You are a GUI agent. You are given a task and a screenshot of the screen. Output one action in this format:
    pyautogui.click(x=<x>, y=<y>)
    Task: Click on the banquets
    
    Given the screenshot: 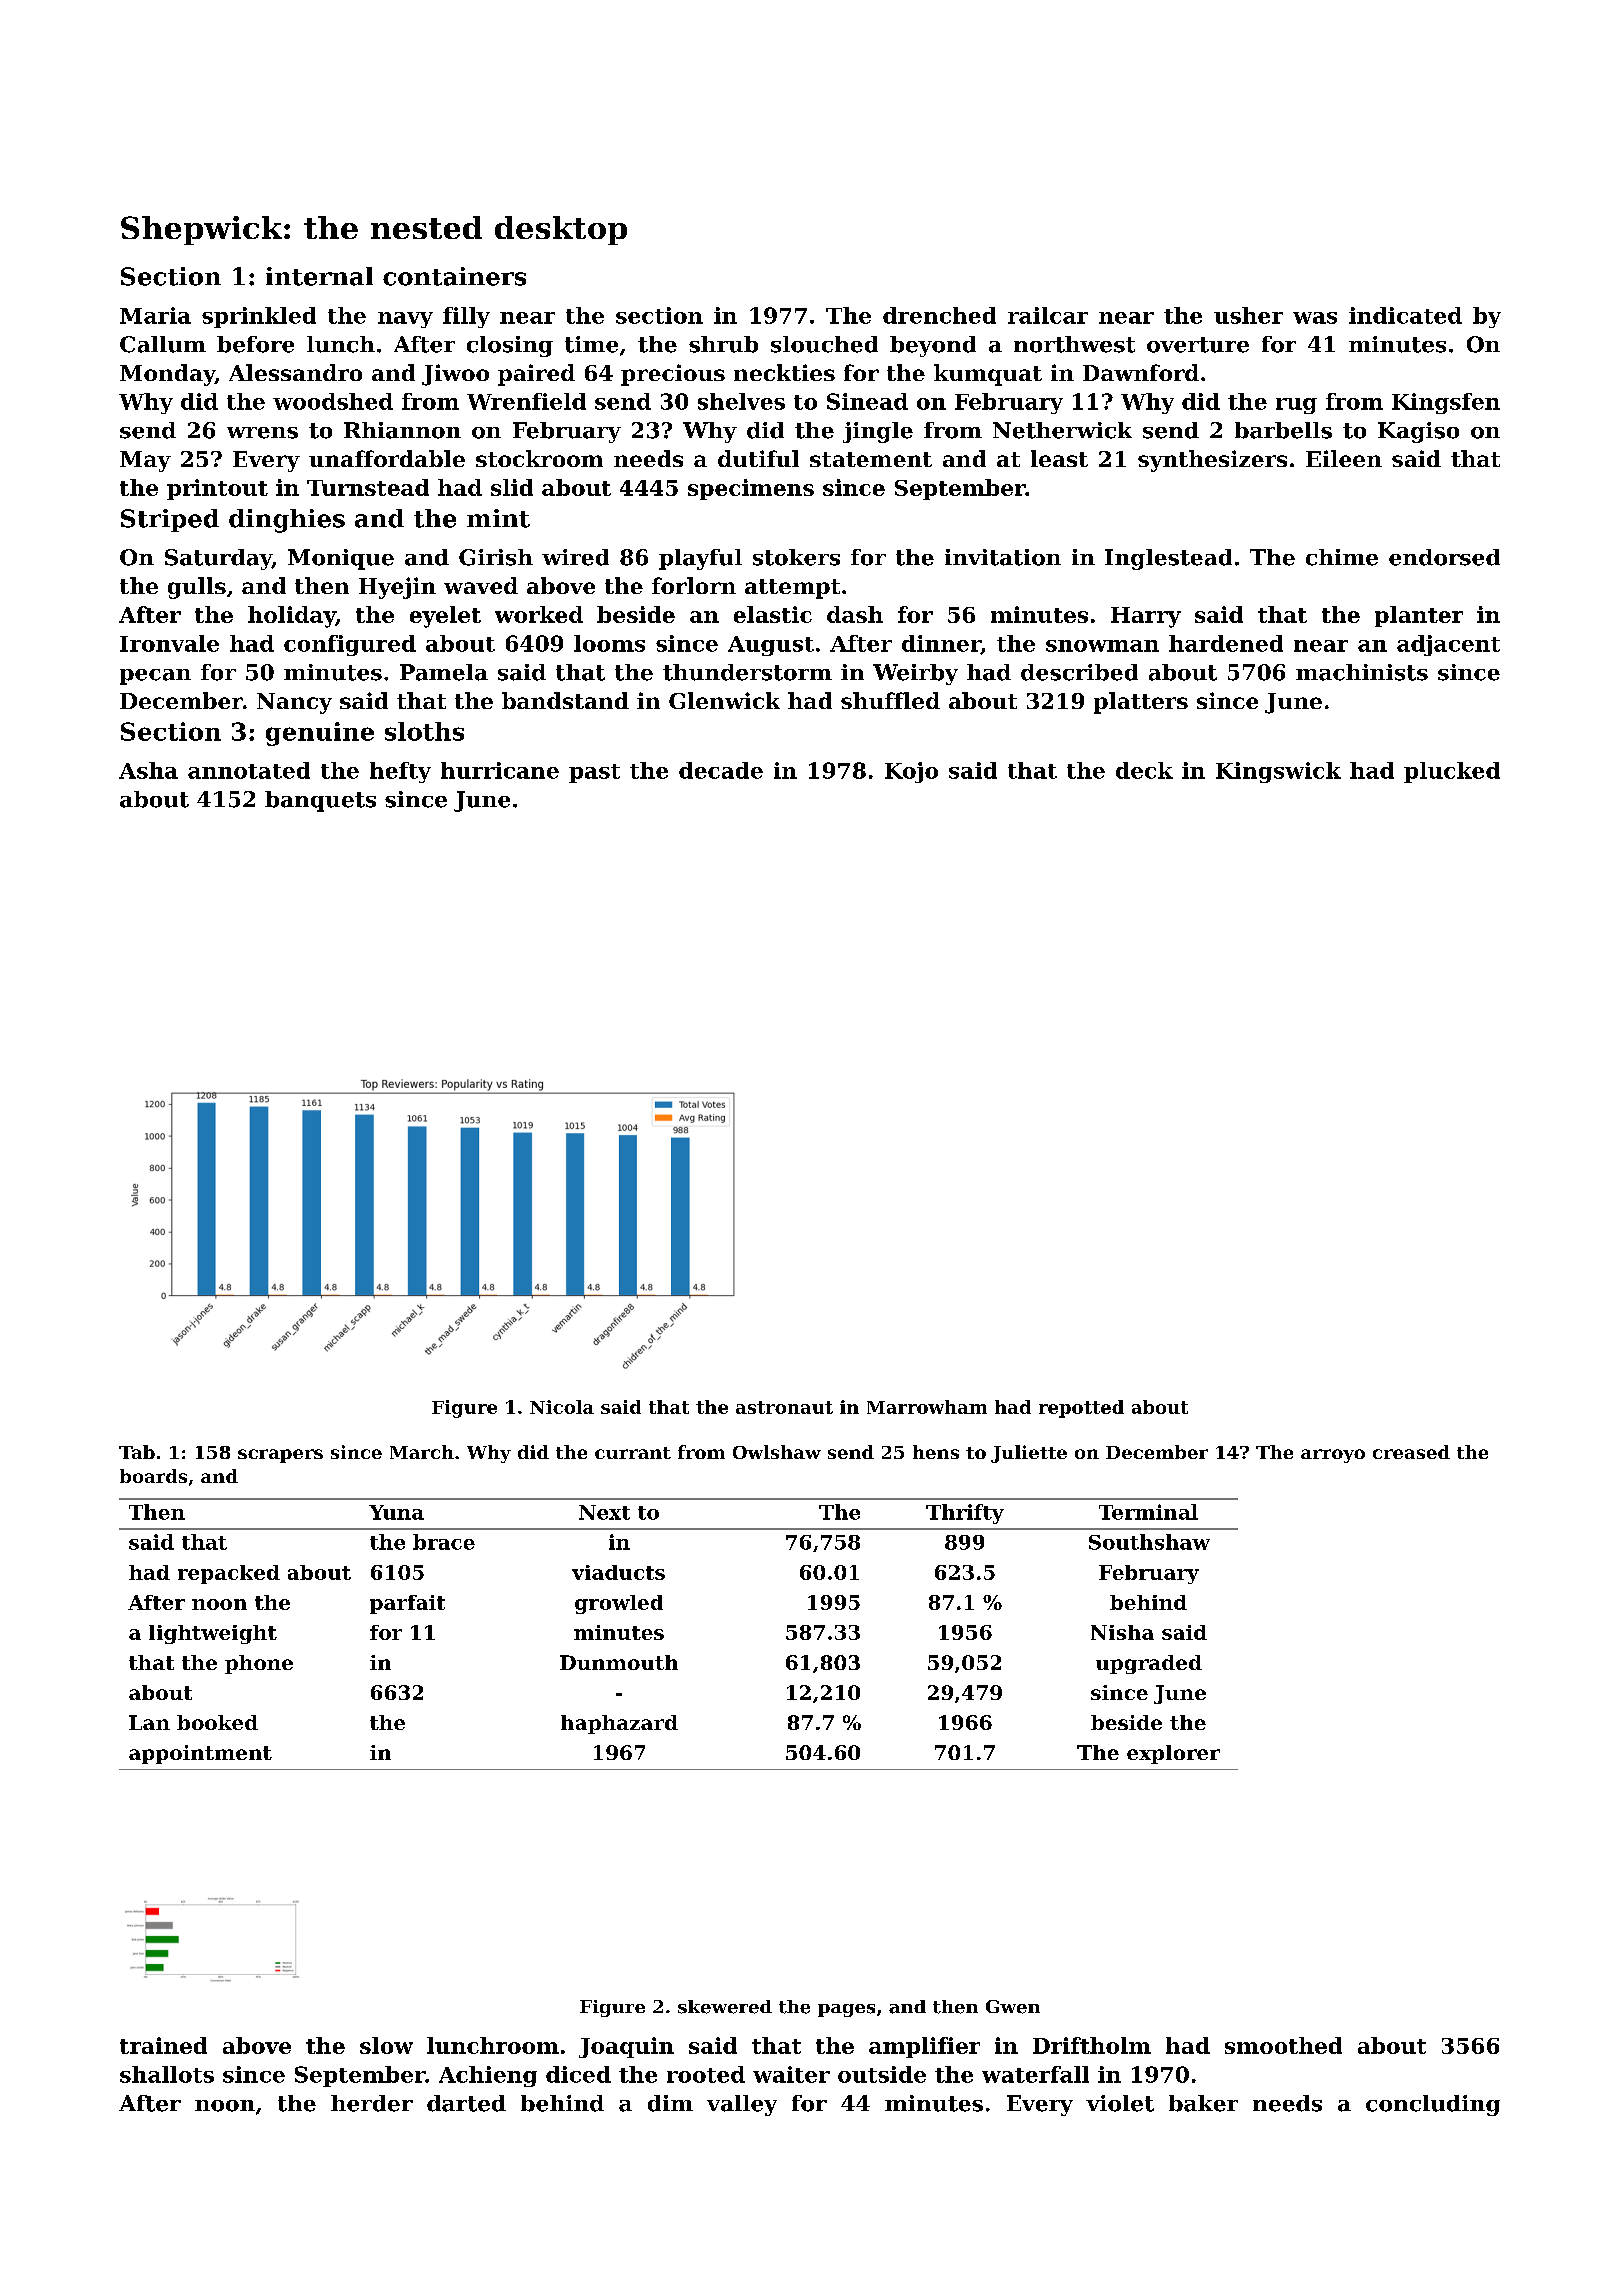 What is the action you would take?
    pyautogui.click(x=320, y=801)
